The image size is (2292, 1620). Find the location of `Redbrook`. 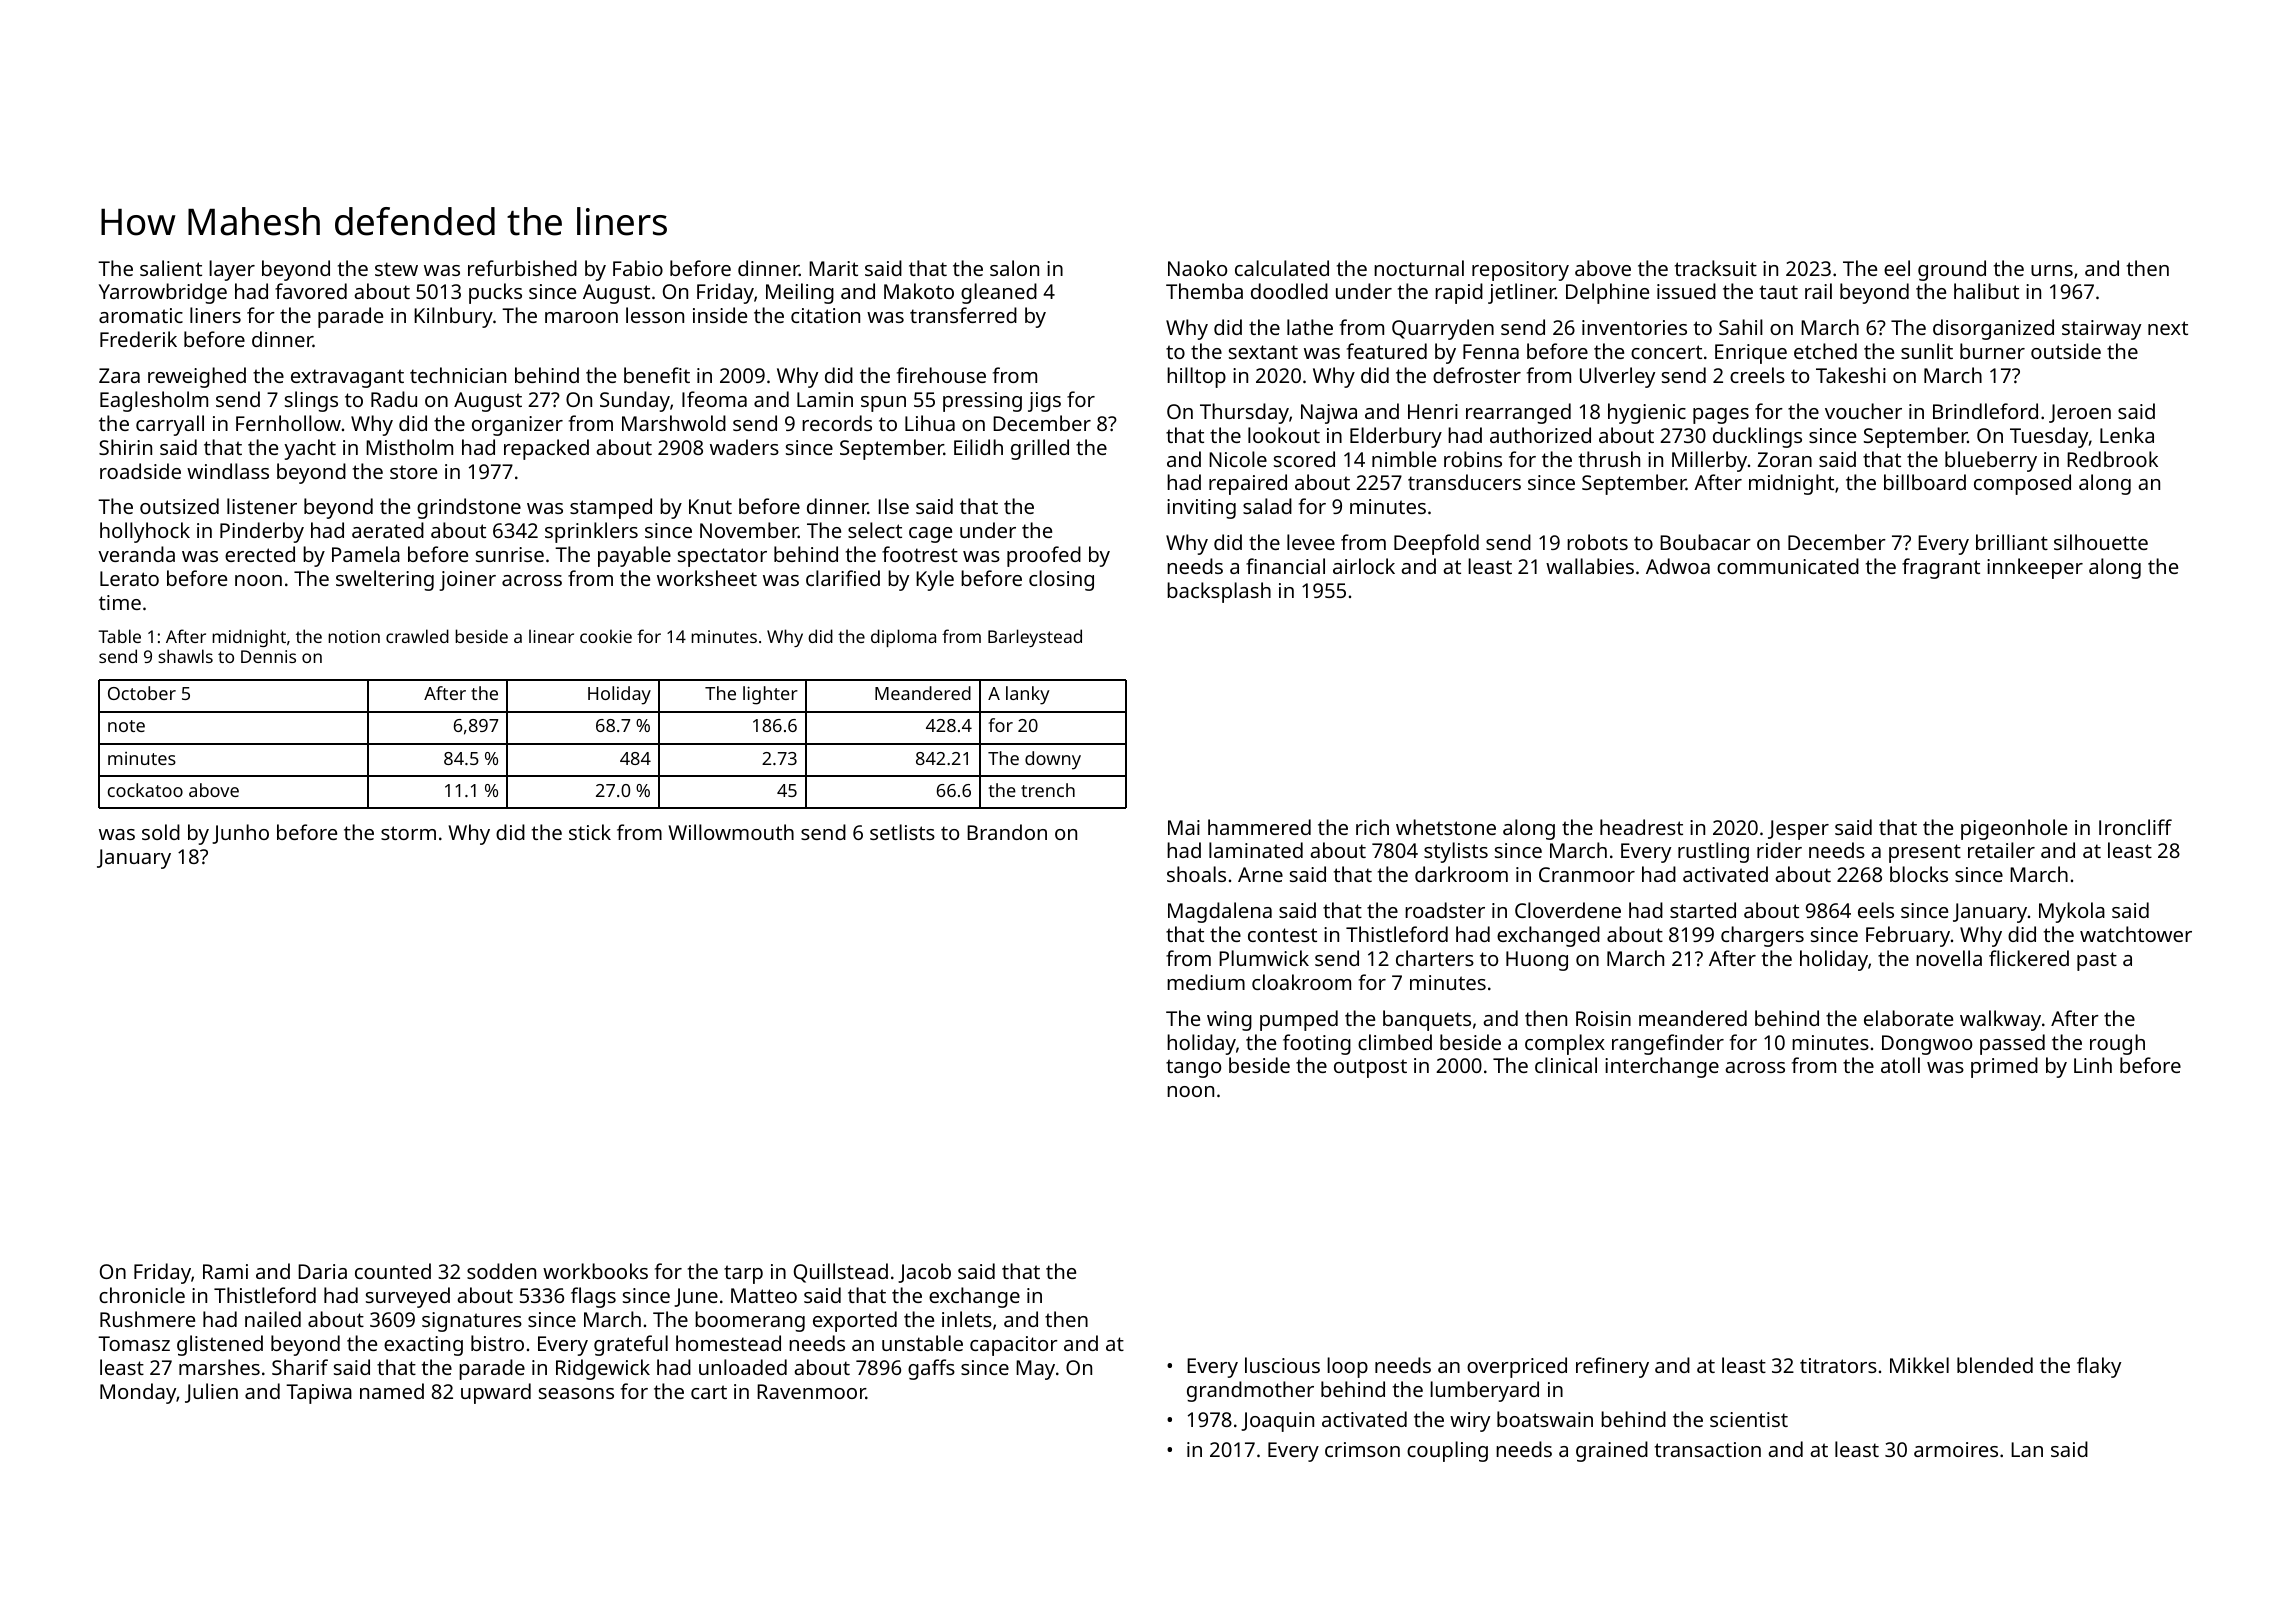

Redbrook is located at coordinates (2112, 459).
